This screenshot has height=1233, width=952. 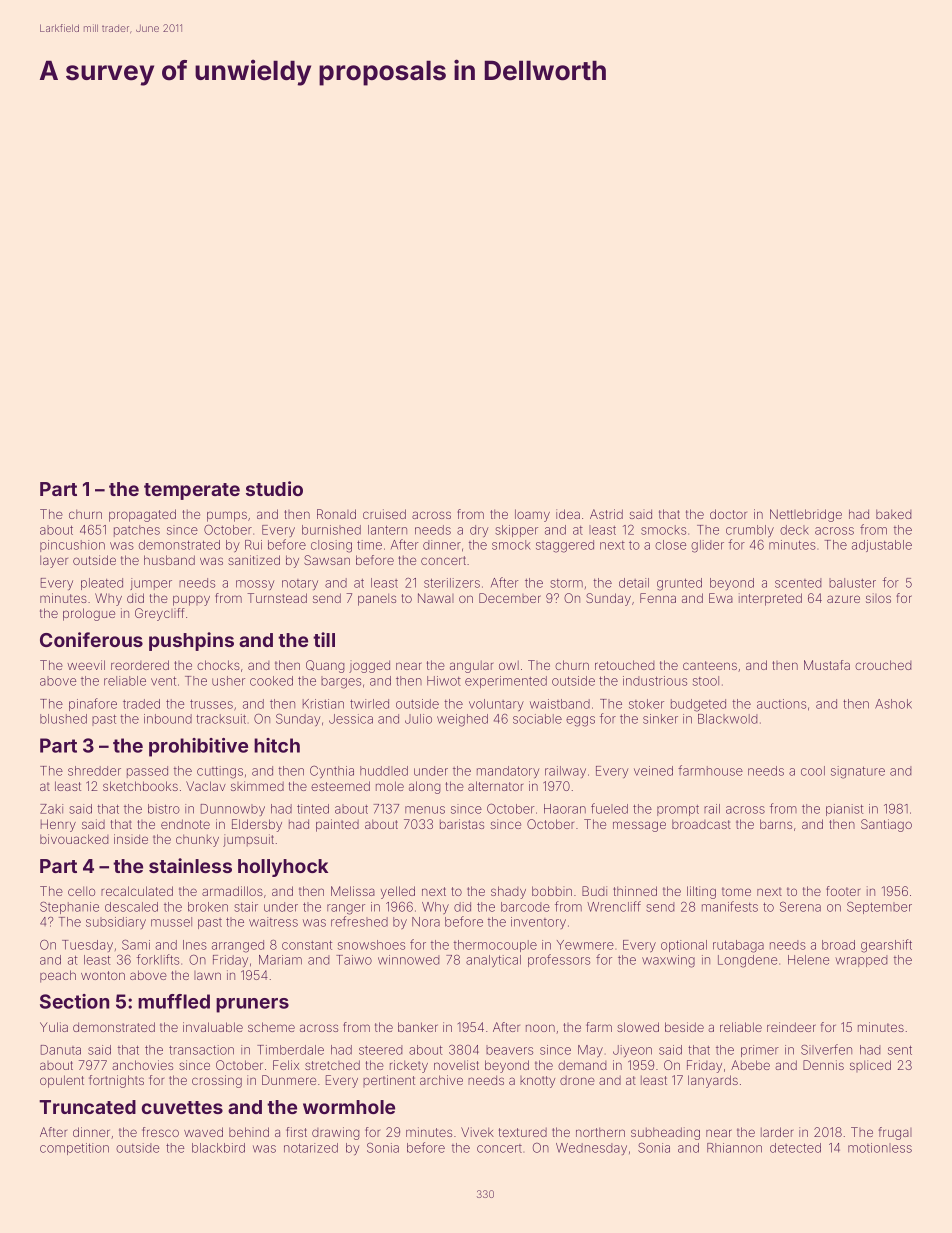 I want to click on Ines, so click(x=195, y=945).
